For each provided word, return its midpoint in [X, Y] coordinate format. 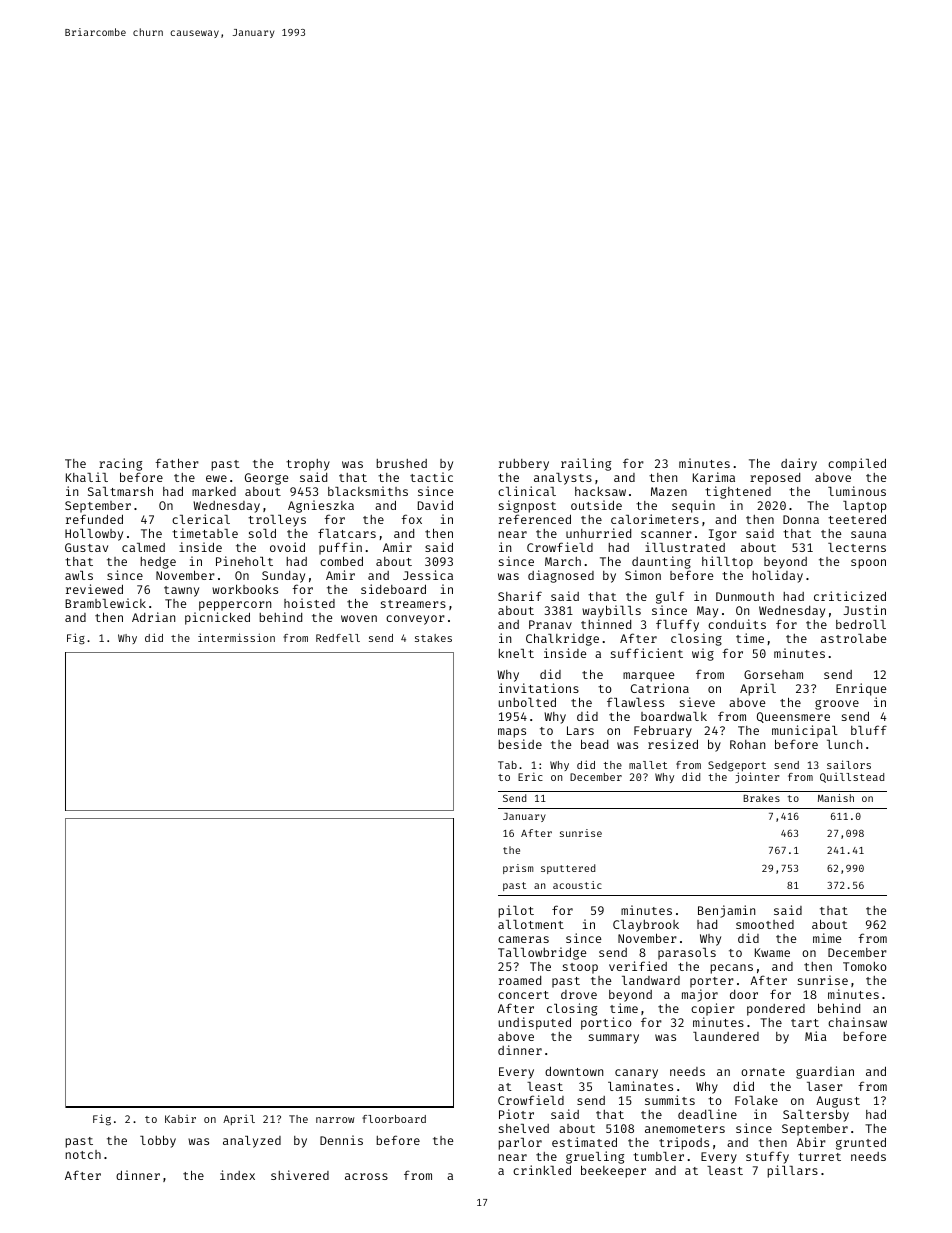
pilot [516, 911]
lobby [158, 1141]
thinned [606, 624]
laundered [726, 1036]
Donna [801, 519]
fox [411, 519]
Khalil [87, 477]
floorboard [394, 1119]
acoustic [577, 885]
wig [703, 654]
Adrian [153, 617]
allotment [531, 924]
